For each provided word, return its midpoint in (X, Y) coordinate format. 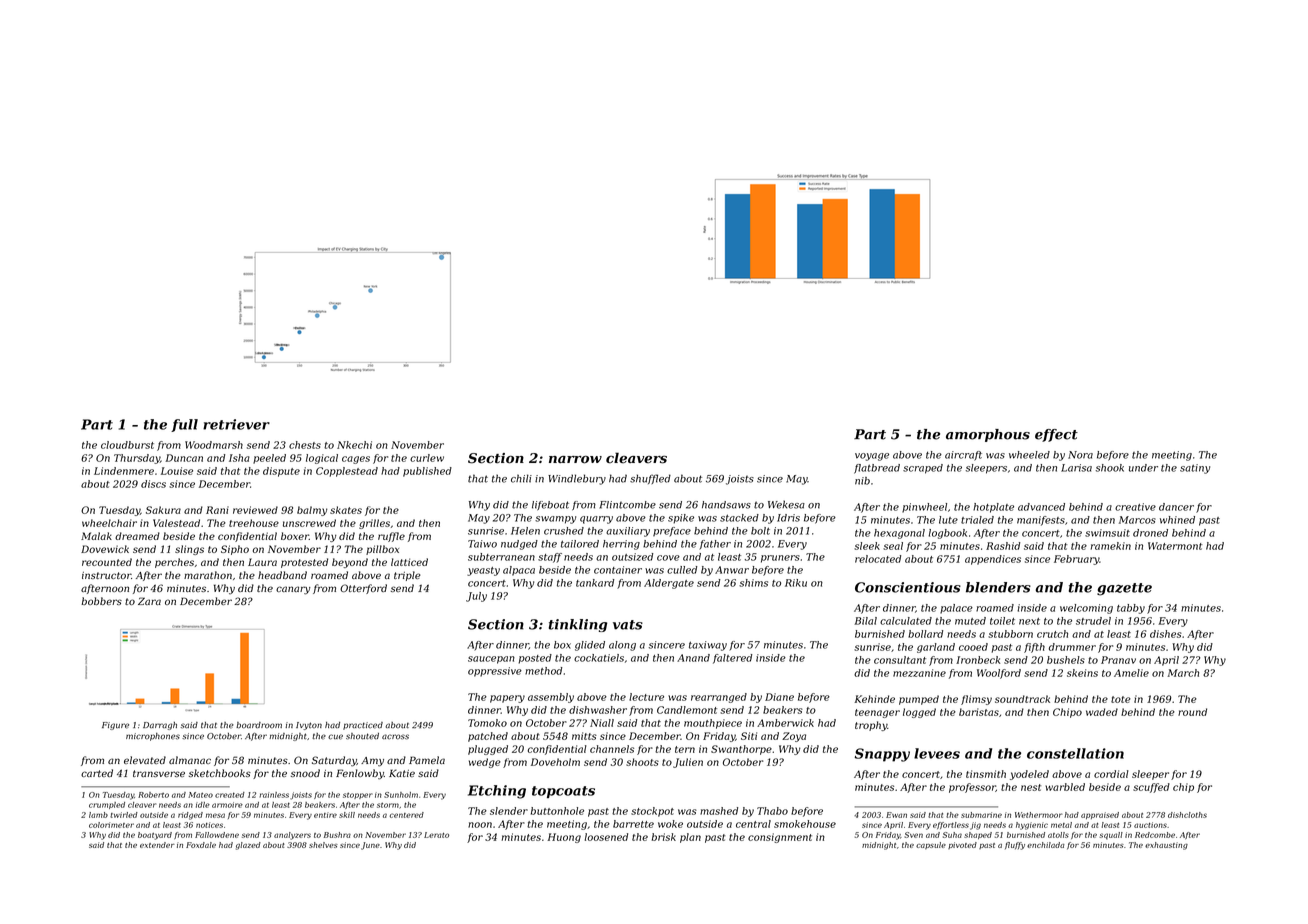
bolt (760, 531)
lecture (646, 697)
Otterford (363, 589)
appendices (993, 560)
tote (1121, 699)
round (1192, 712)
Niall (602, 723)
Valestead (176, 523)
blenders (998, 587)
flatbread (877, 469)
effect (1056, 435)
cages (356, 460)
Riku (796, 583)
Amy (372, 762)
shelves (323, 845)
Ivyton (309, 726)
